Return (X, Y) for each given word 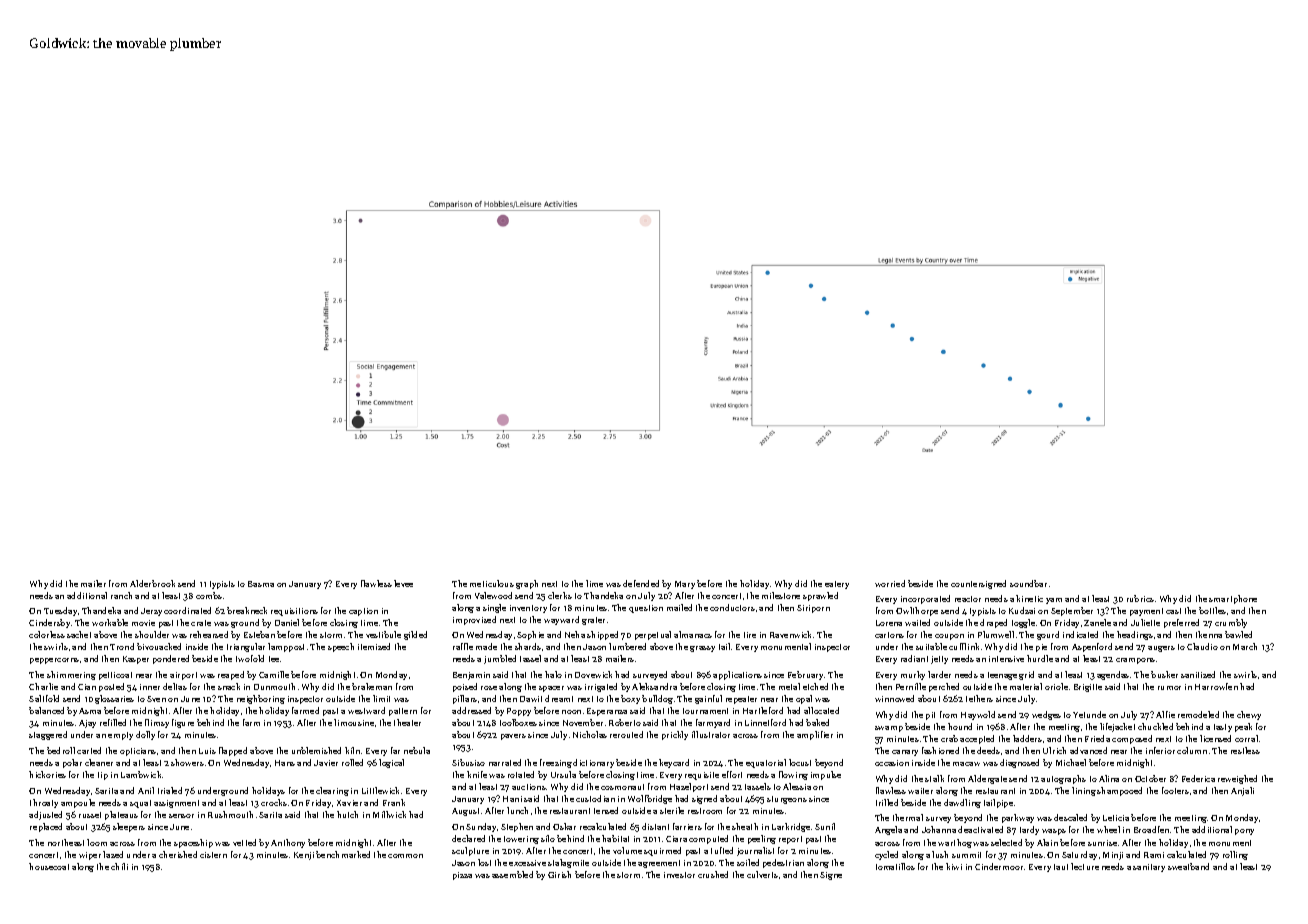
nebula (417, 750)
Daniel (287, 622)
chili (119, 866)
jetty (939, 660)
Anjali (1242, 791)
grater (593, 621)
